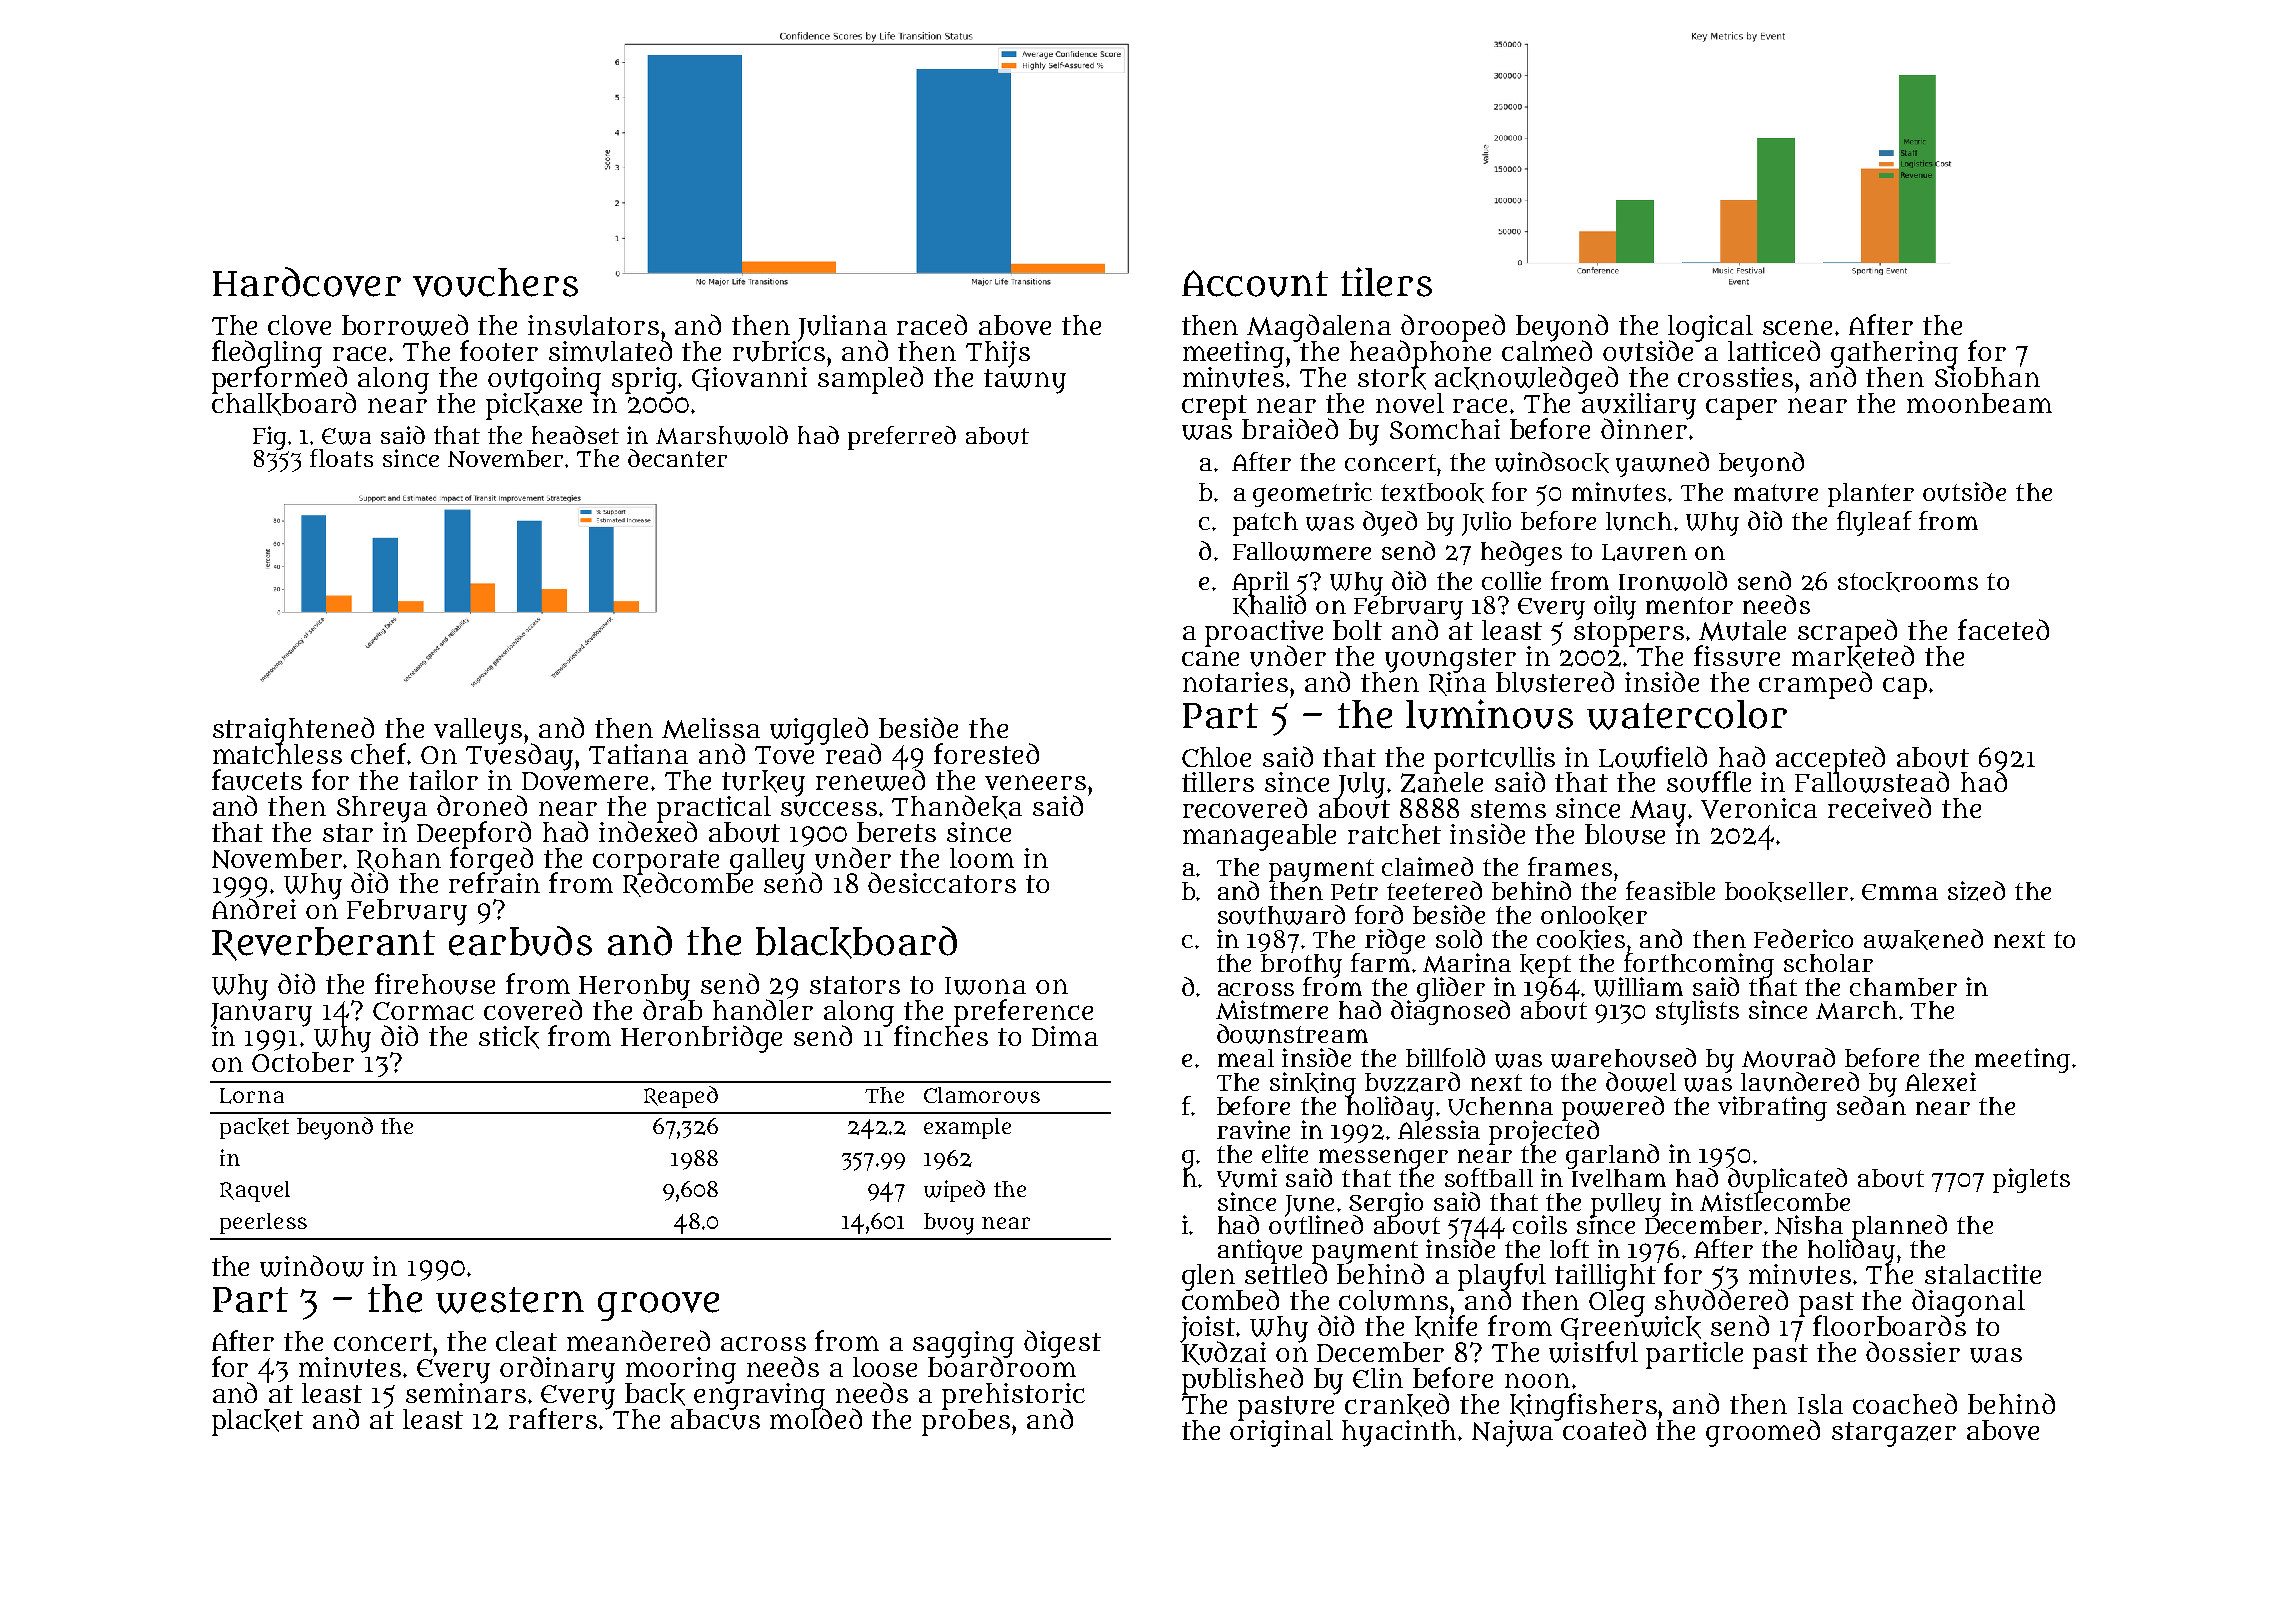  What do you see at coordinates (1494, 759) in the screenshot?
I see `portcullis` at bounding box center [1494, 759].
